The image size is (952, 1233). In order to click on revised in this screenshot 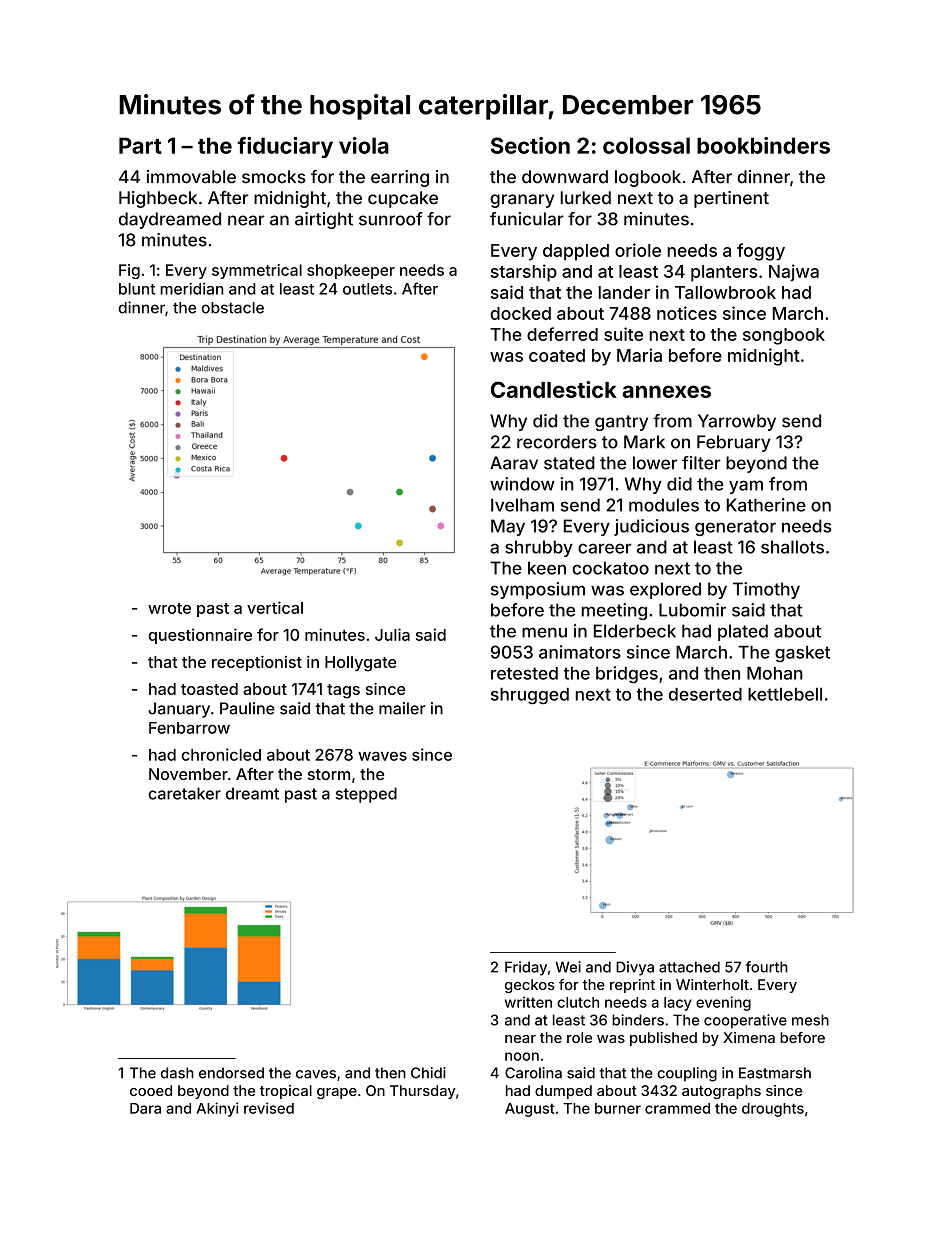, I will do `click(269, 1108)`.
